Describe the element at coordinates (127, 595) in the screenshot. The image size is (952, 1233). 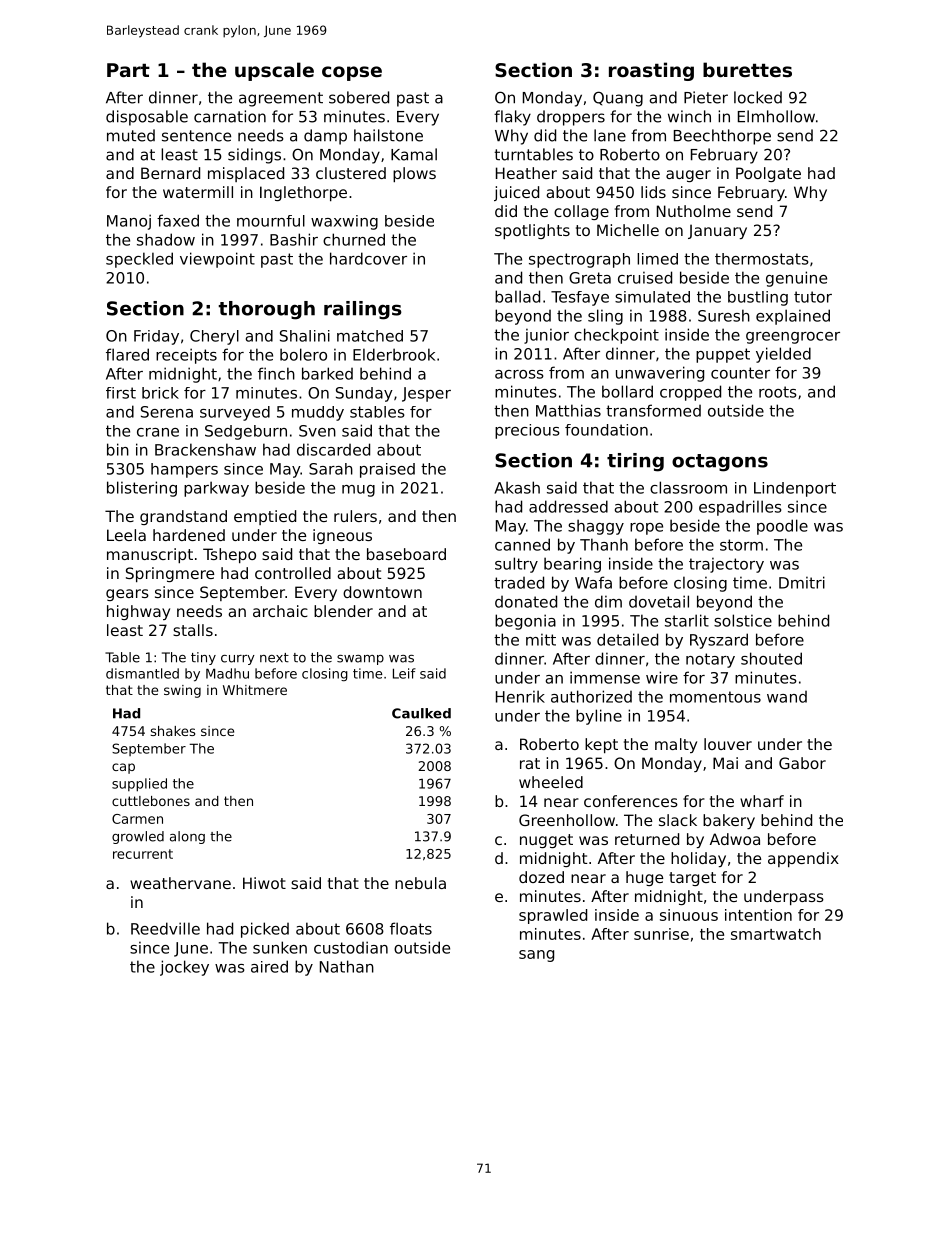
I see `gears` at that location.
